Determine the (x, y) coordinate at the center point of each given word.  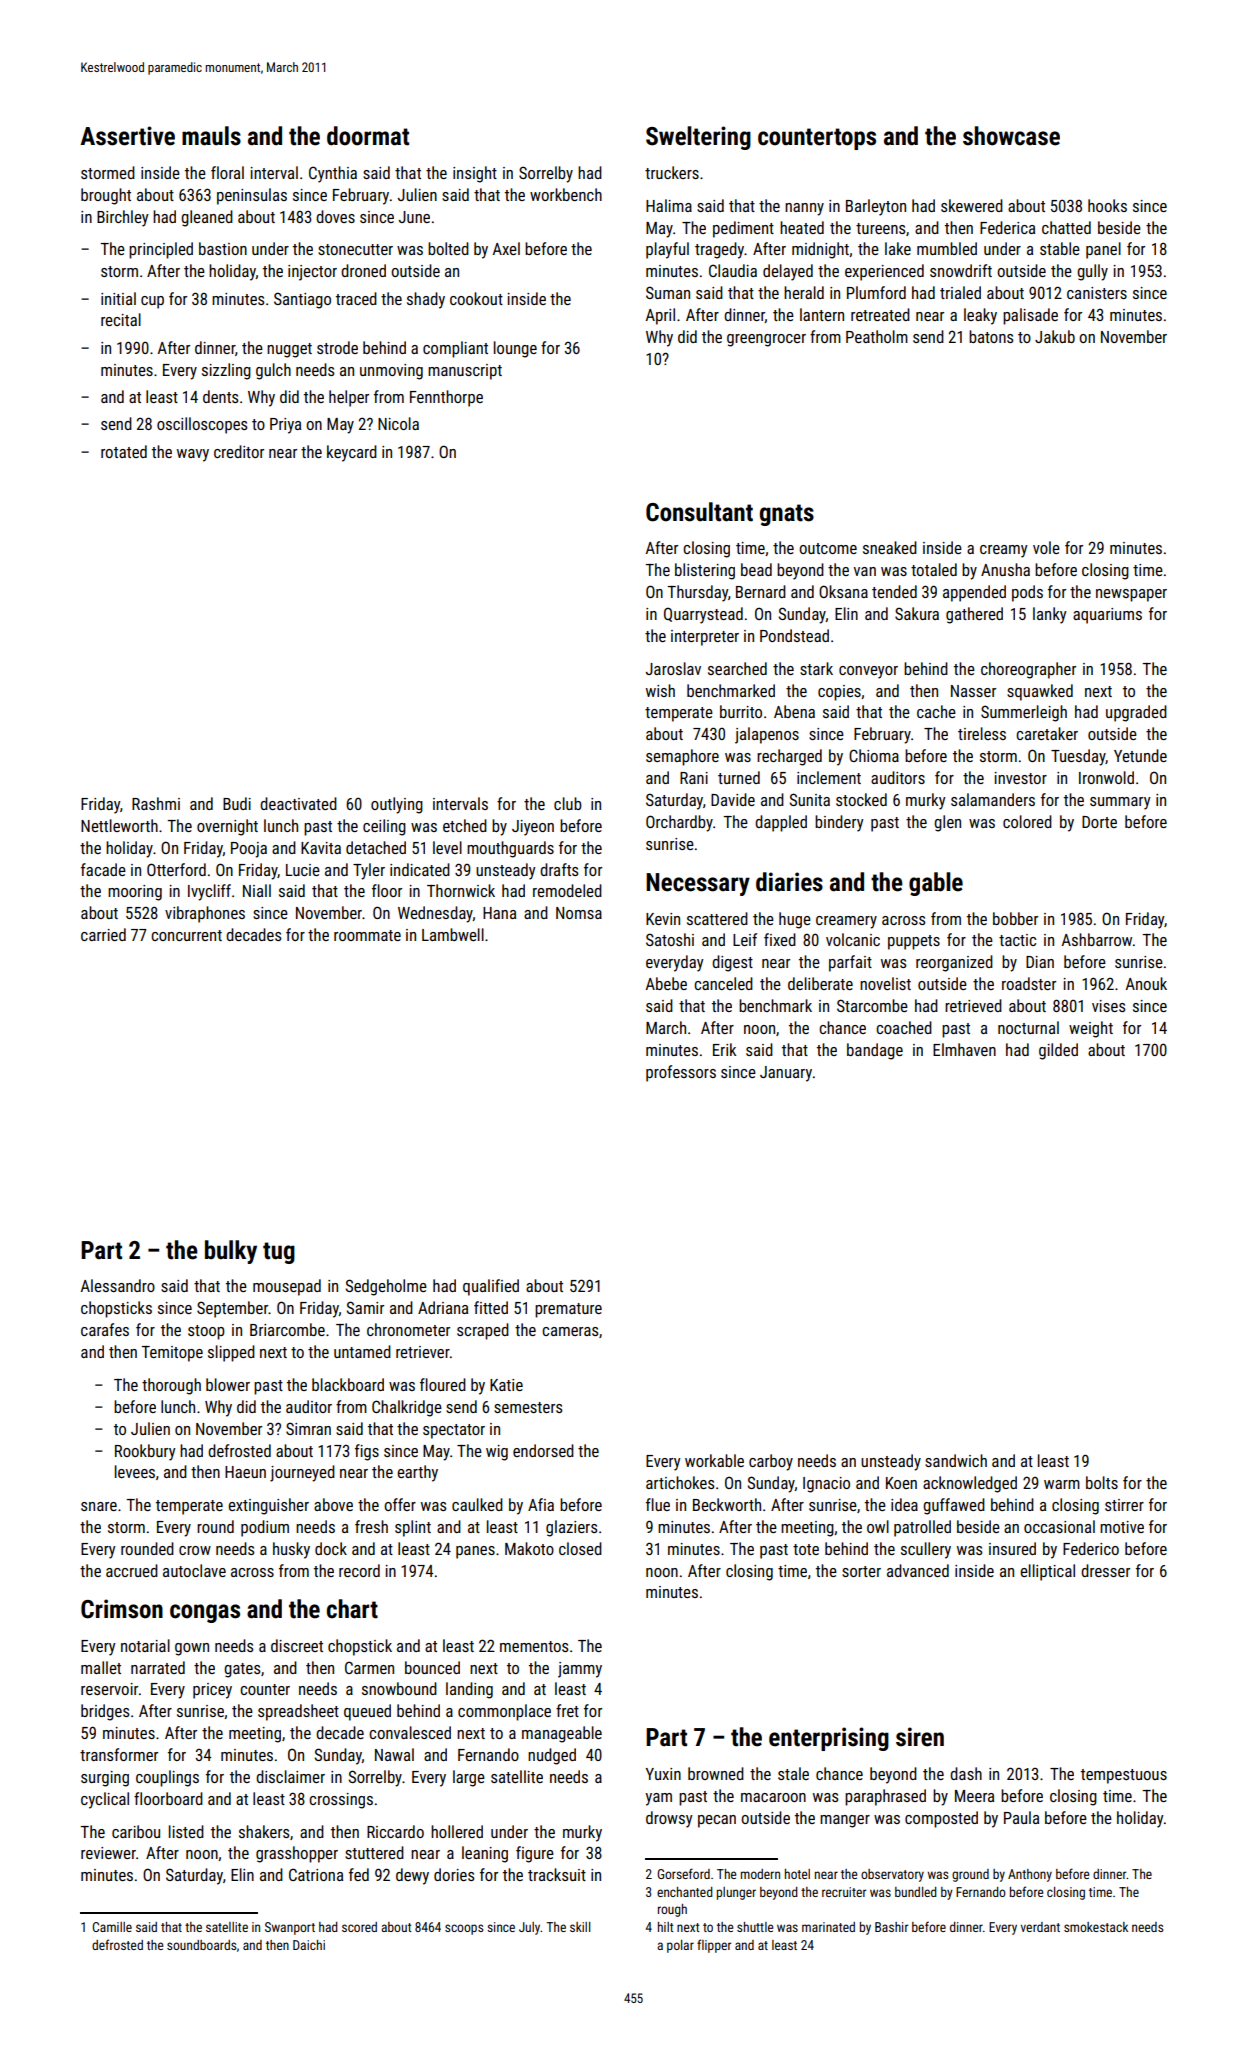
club (568, 803)
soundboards (201, 1945)
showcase (1011, 136)
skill (580, 1927)
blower (228, 1384)
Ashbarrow (1097, 939)
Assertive (127, 136)
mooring (135, 893)
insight (475, 174)
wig (497, 1453)
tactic (1017, 940)
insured (1012, 1548)
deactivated (298, 803)
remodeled (567, 890)
